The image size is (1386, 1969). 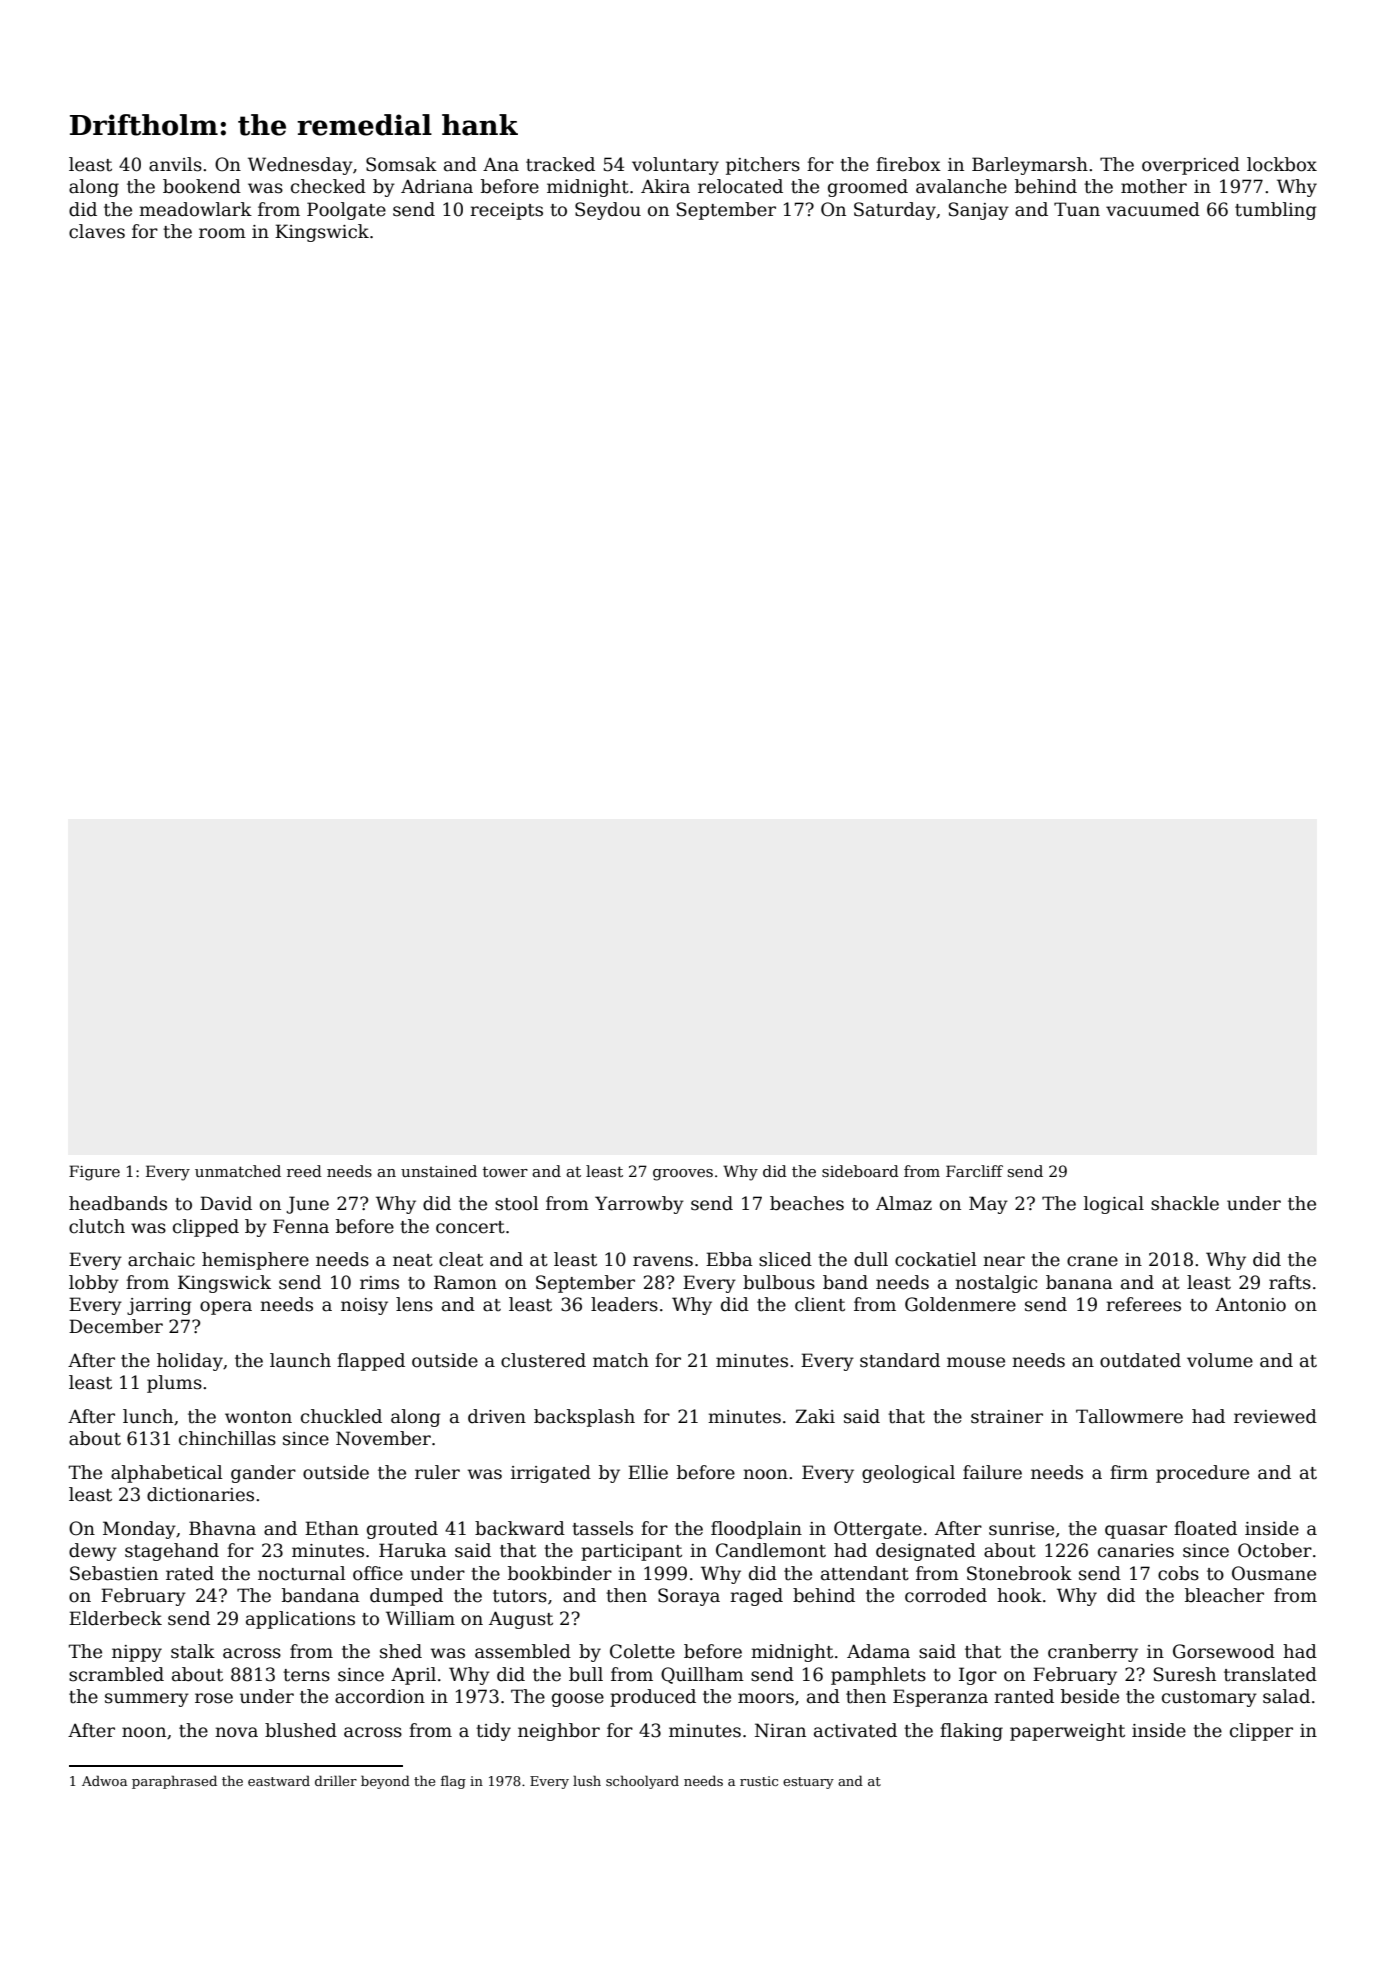 I want to click on Sanjay, so click(x=979, y=211).
